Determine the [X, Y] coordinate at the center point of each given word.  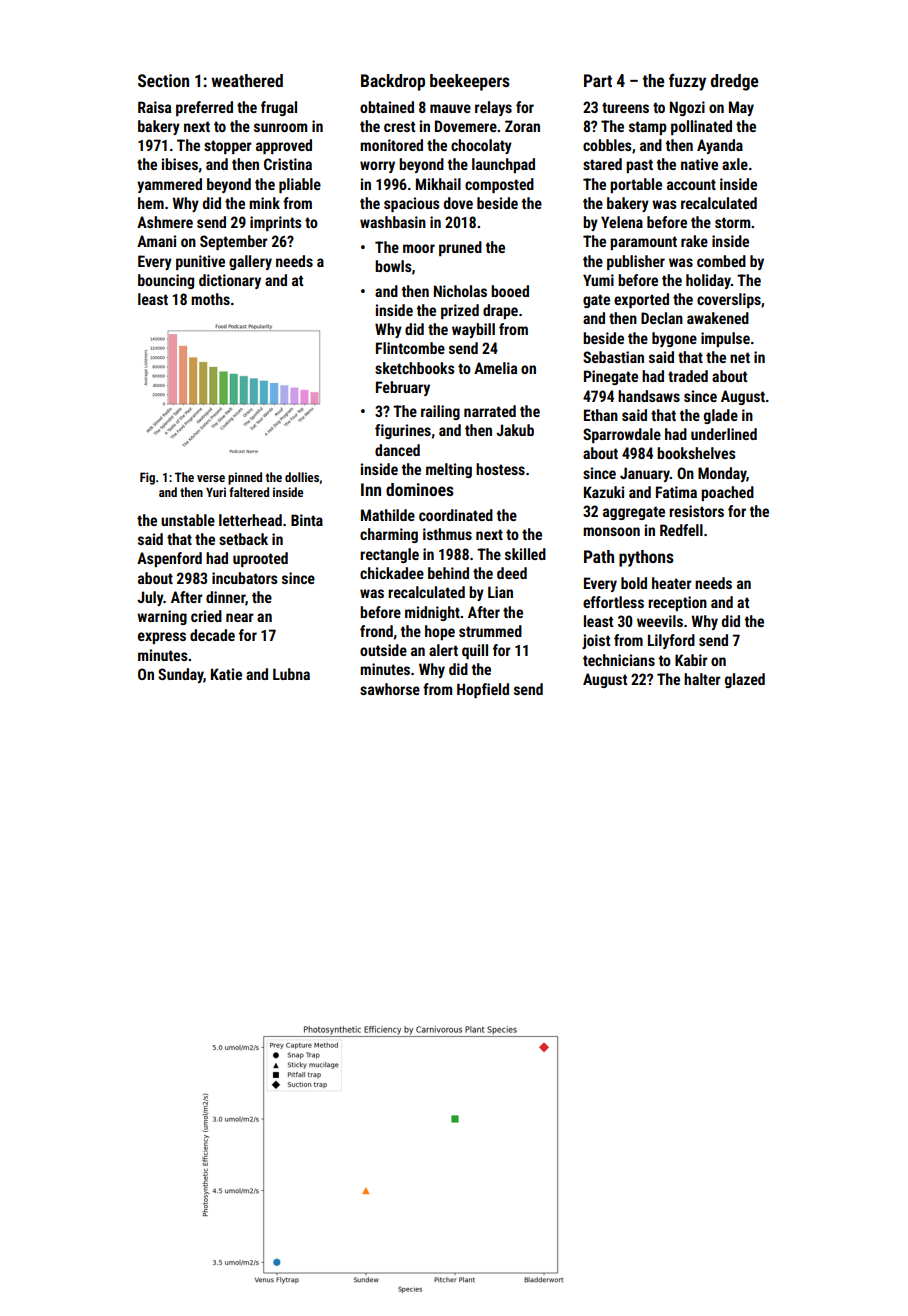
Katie [226, 674]
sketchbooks [415, 368]
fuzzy [687, 82]
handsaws [649, 396]
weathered [247, 80]
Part [598, 80]
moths [210, 299]
